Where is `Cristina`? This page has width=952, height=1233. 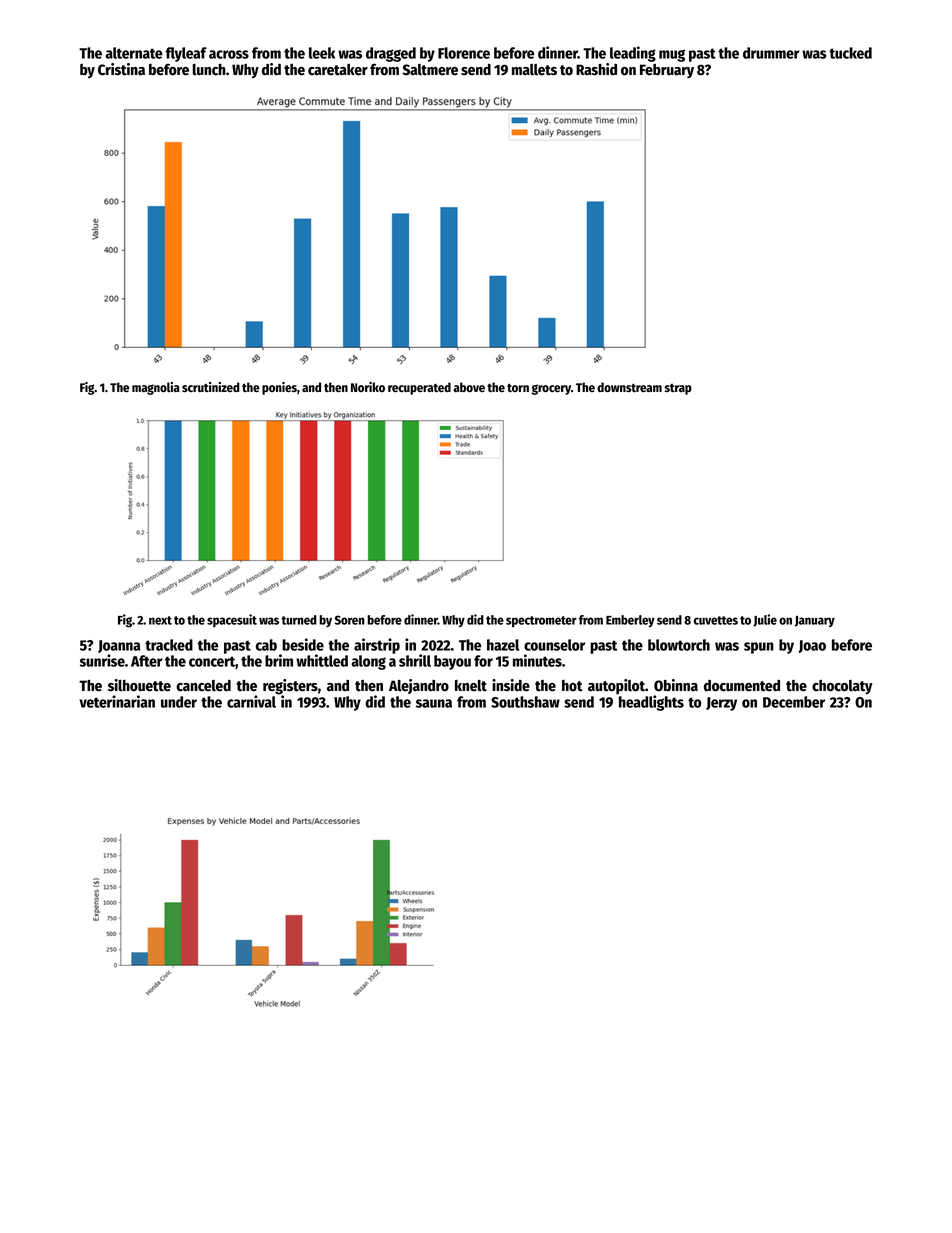 Cristina is located at coordinates (121, 69).
